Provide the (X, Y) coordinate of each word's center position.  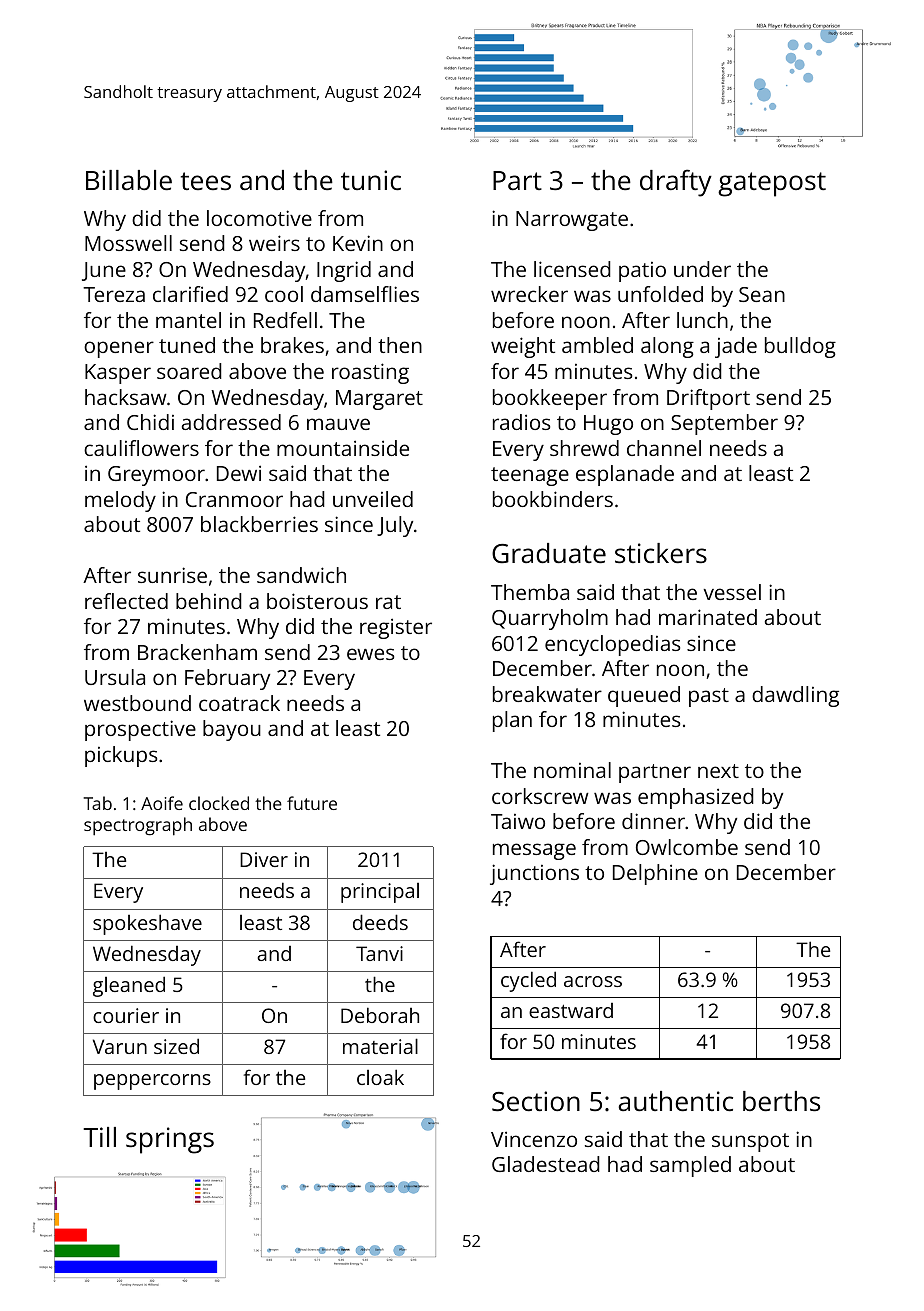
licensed (572, 269)
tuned (187, 345)
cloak (380, 1077)
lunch (702, 320)
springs (170, 1140)
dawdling (795, 696)
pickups (121, 756)
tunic (371, 180)
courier (126, 1015)
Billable (129, 180)
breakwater (547, 694)
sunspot (750, 1142)
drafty (676, 183)
